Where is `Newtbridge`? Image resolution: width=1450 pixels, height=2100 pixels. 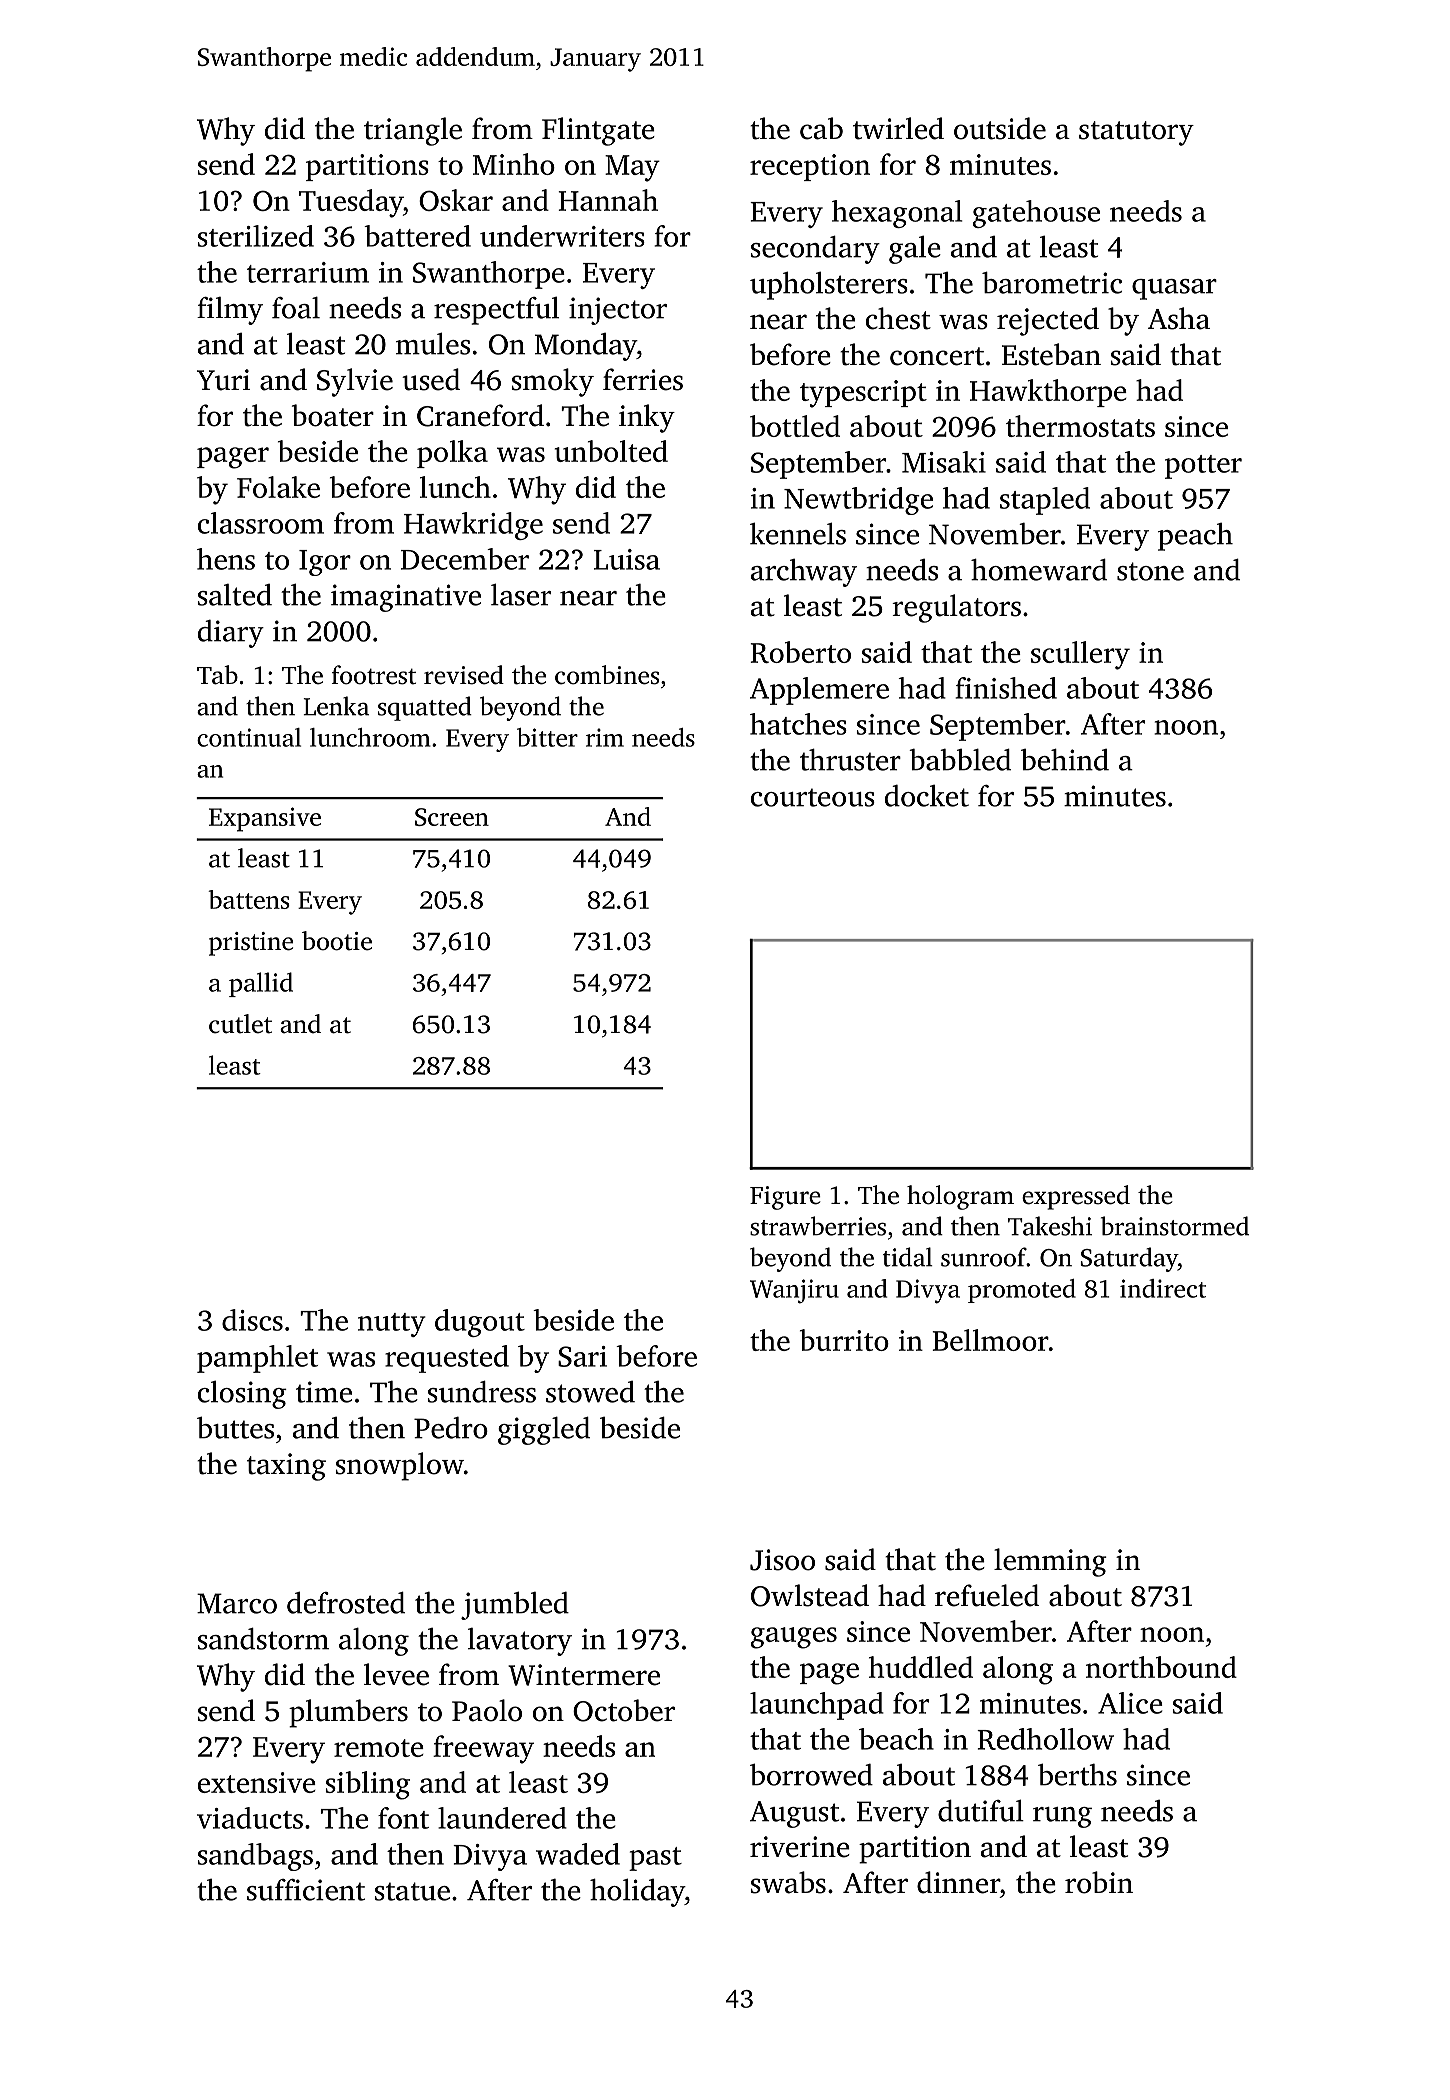
Newtbridge is located at coordinates (858, 501).
